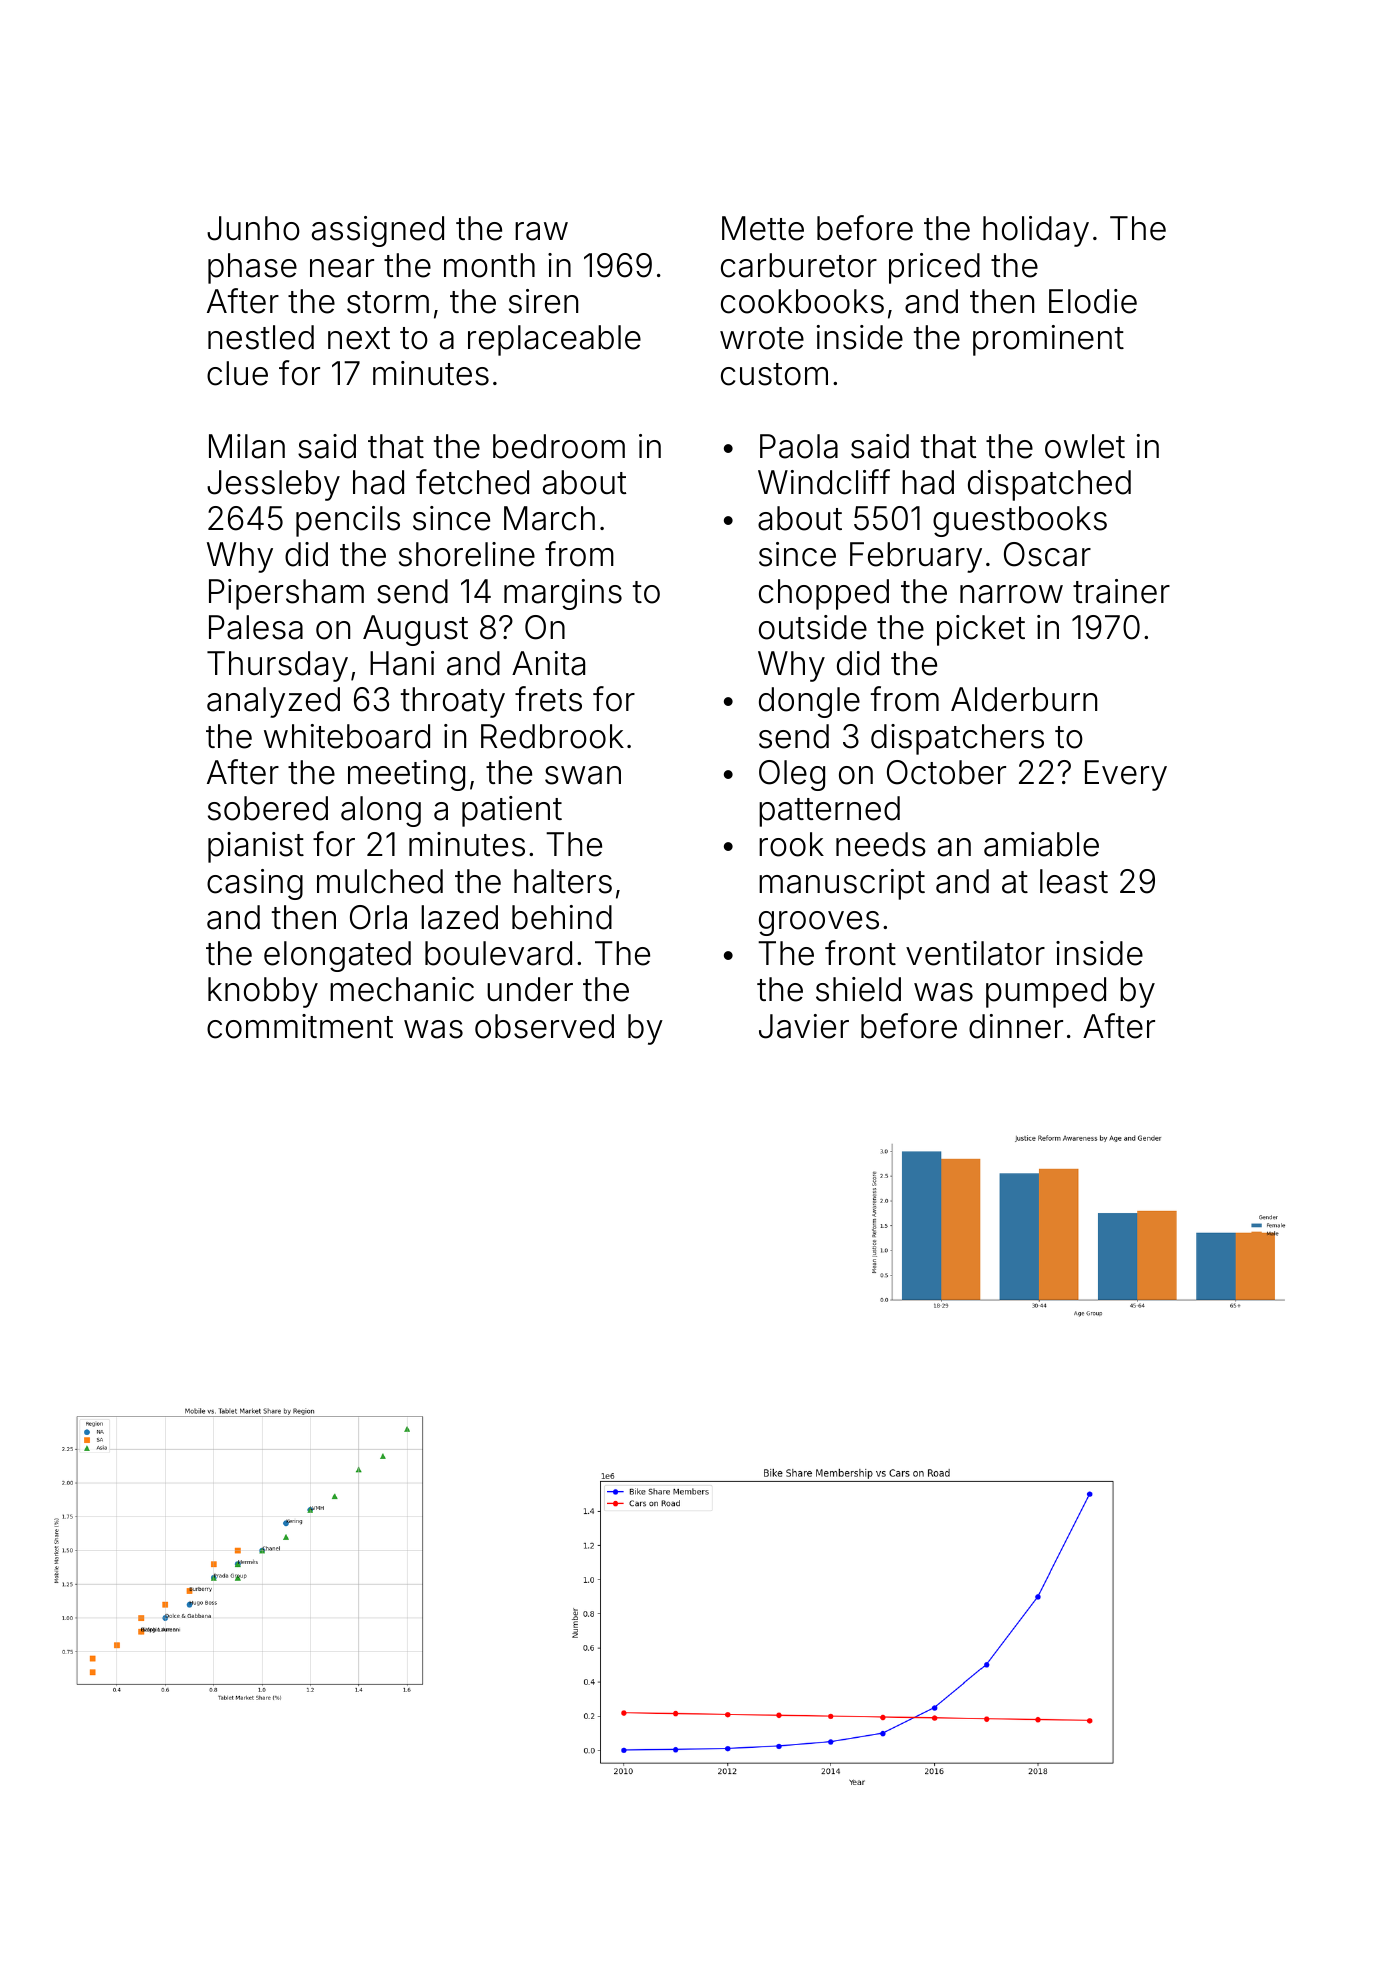 Image resolution: width=1386 pixels, height=1969 pixels. What do you see at coordinates (1020, 521) in the page?
I see `guestbooks` at bounding box center [1020, 521].
